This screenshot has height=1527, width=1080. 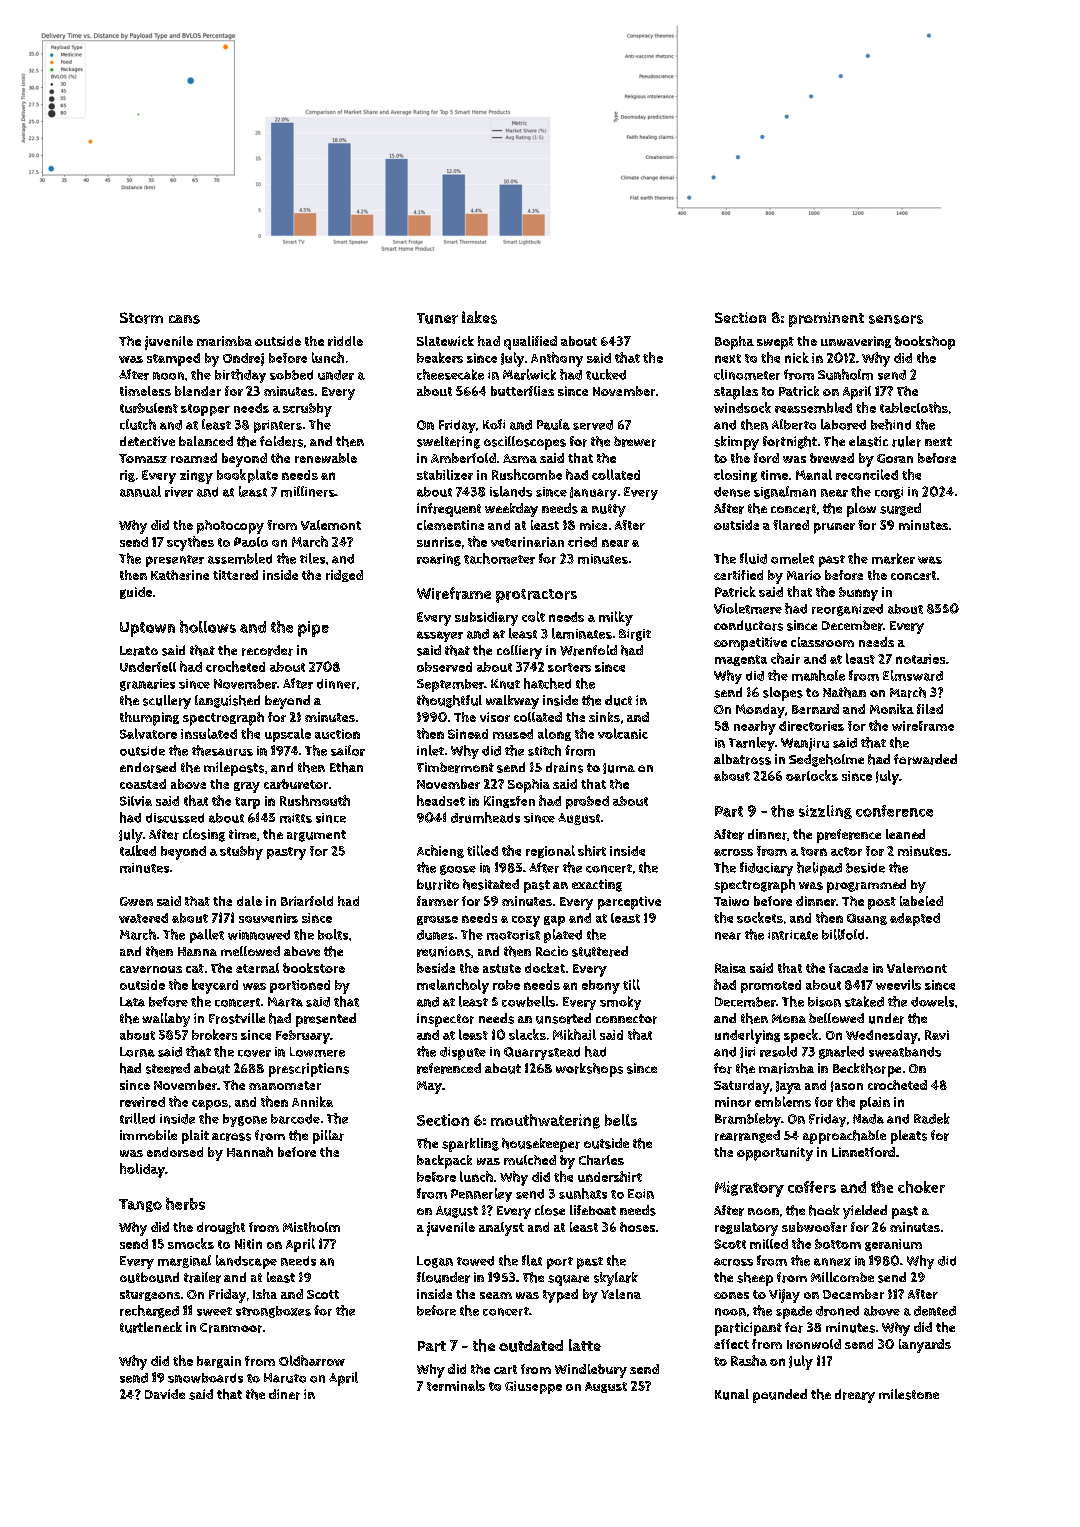 What do you see at coordinates (165, 1394) in the screenshot?
I see `Davide` at bounding box center [165, 1394].
